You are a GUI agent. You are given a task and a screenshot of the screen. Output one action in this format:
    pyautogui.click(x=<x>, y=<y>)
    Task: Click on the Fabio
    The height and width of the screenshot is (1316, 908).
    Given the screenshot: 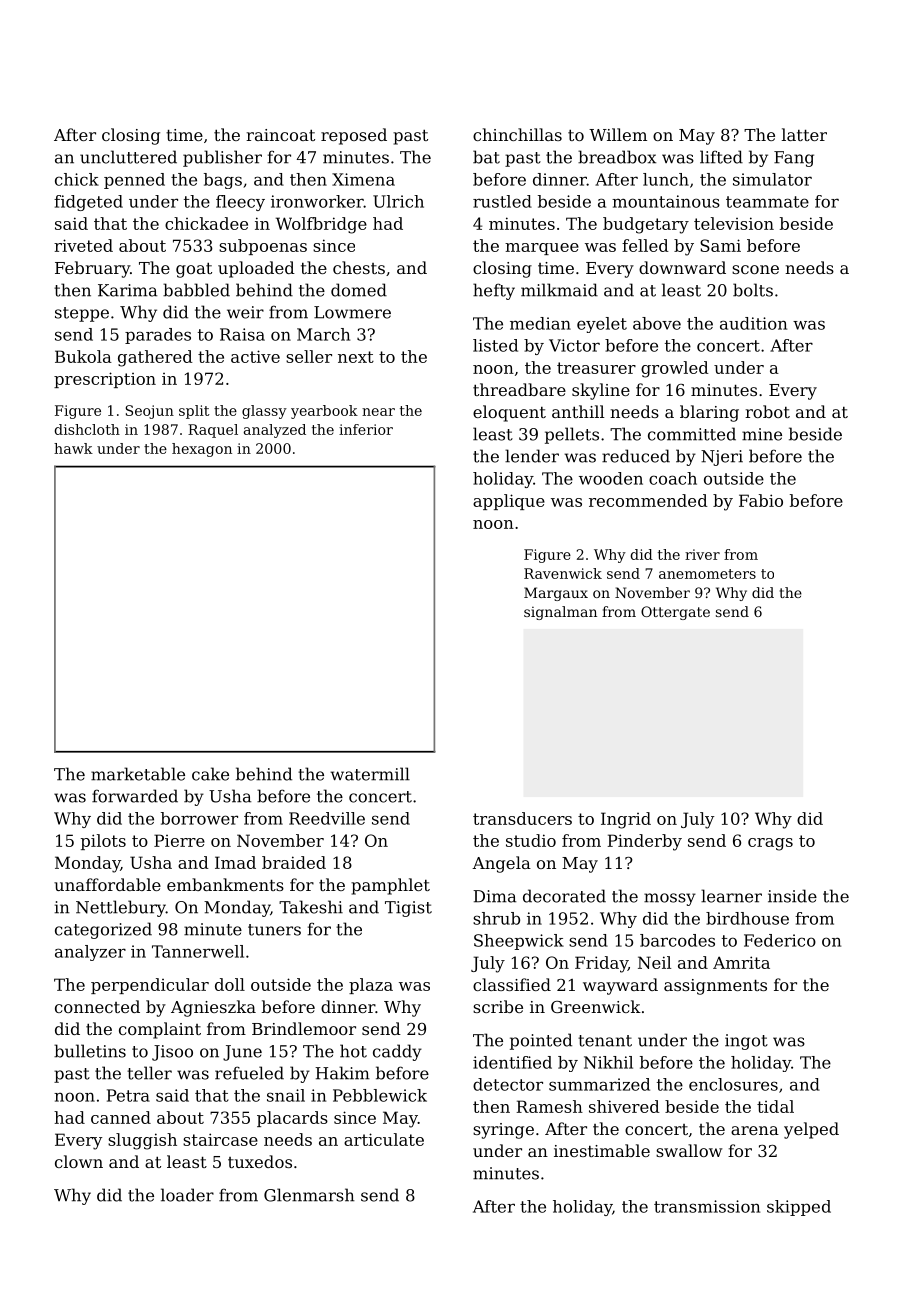 What is the action you would take?
    pyautogui.click(x=761, y=500)
